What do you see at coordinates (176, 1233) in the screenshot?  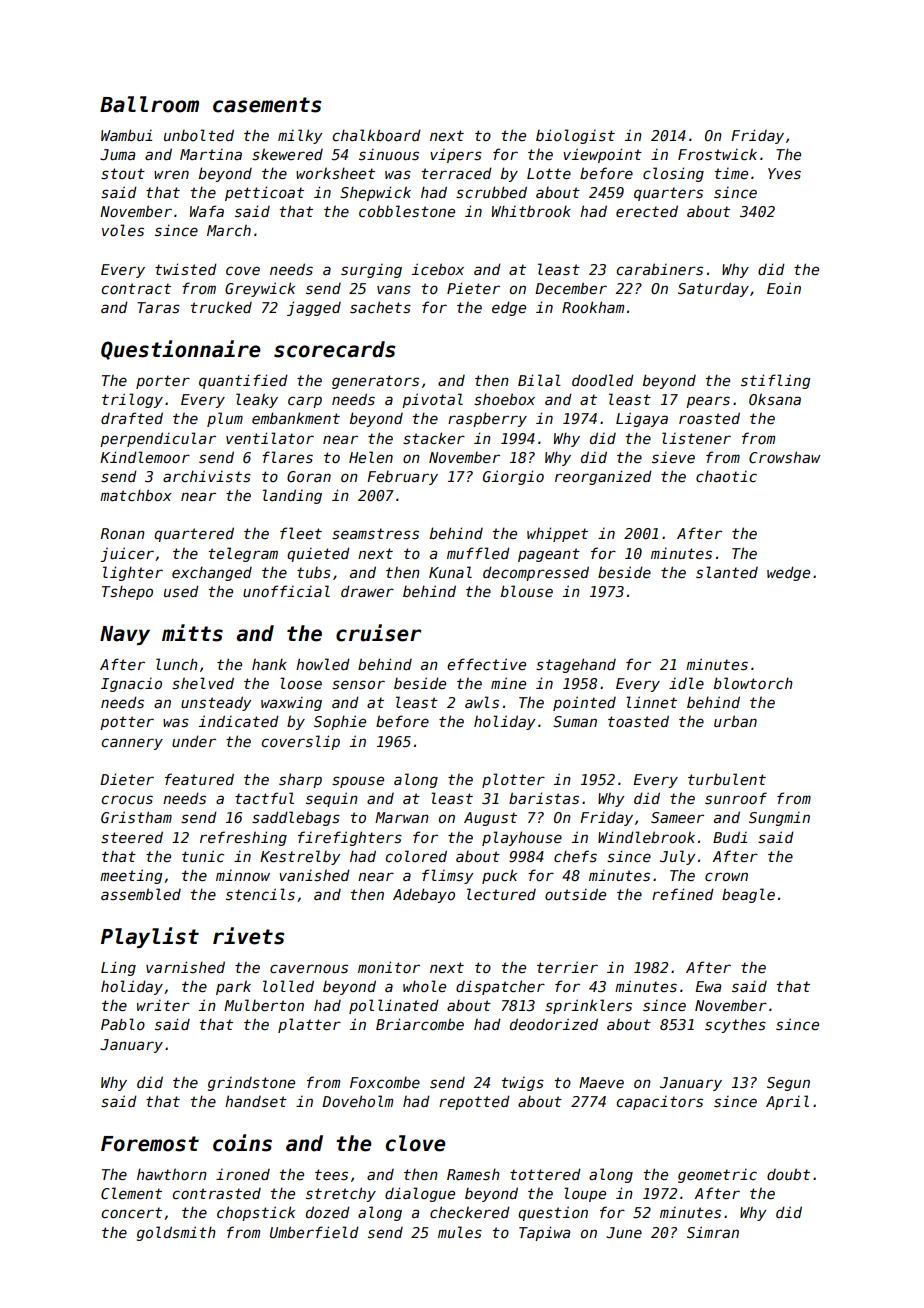 I see `goldsmith` at bounding box center [176, 1233].
